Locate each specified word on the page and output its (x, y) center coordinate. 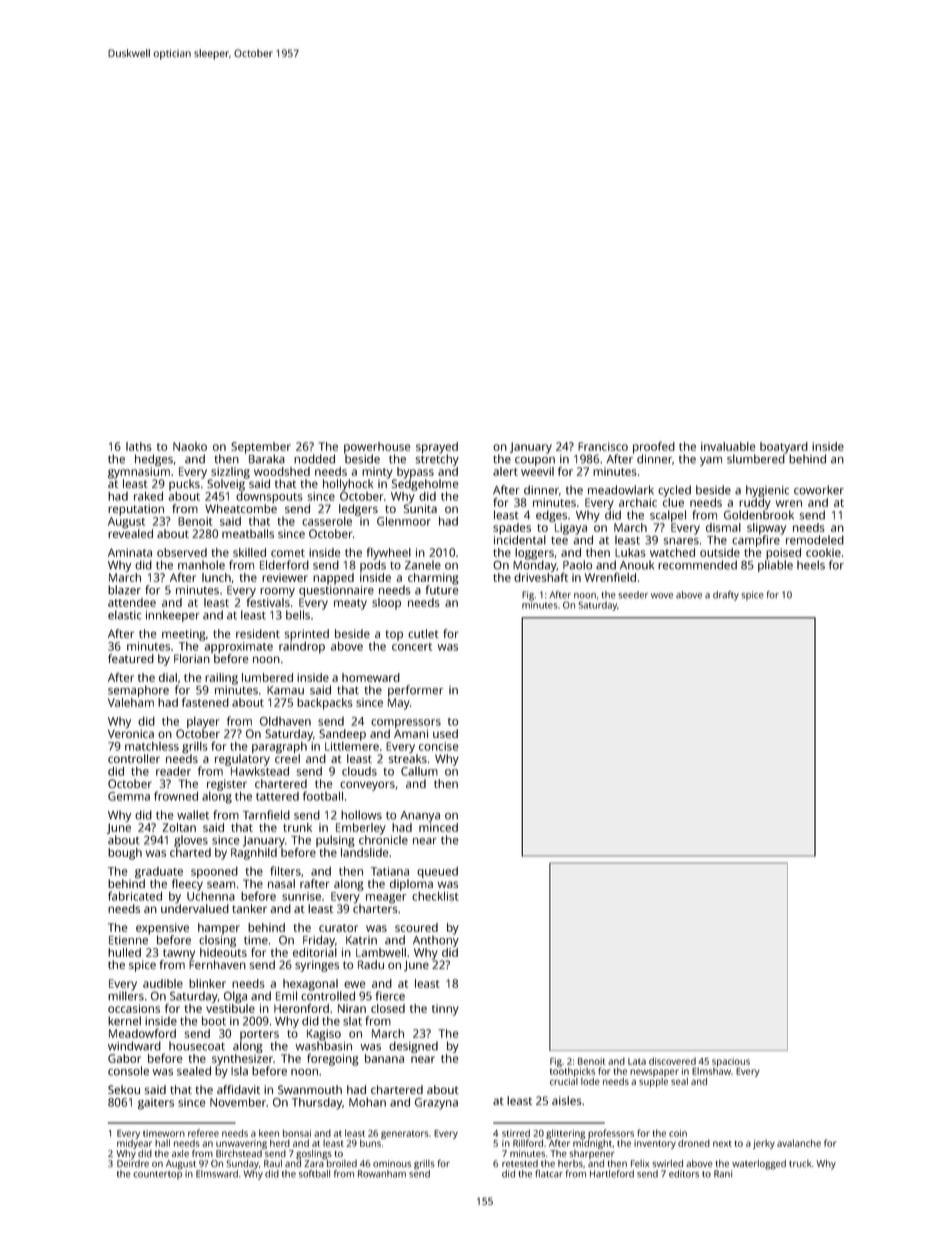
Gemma (129, 796)
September (261, 448)
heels (811, 565)
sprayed (437, 448)
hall (162, 1143)
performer (415, 691)
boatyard (784, 448)
